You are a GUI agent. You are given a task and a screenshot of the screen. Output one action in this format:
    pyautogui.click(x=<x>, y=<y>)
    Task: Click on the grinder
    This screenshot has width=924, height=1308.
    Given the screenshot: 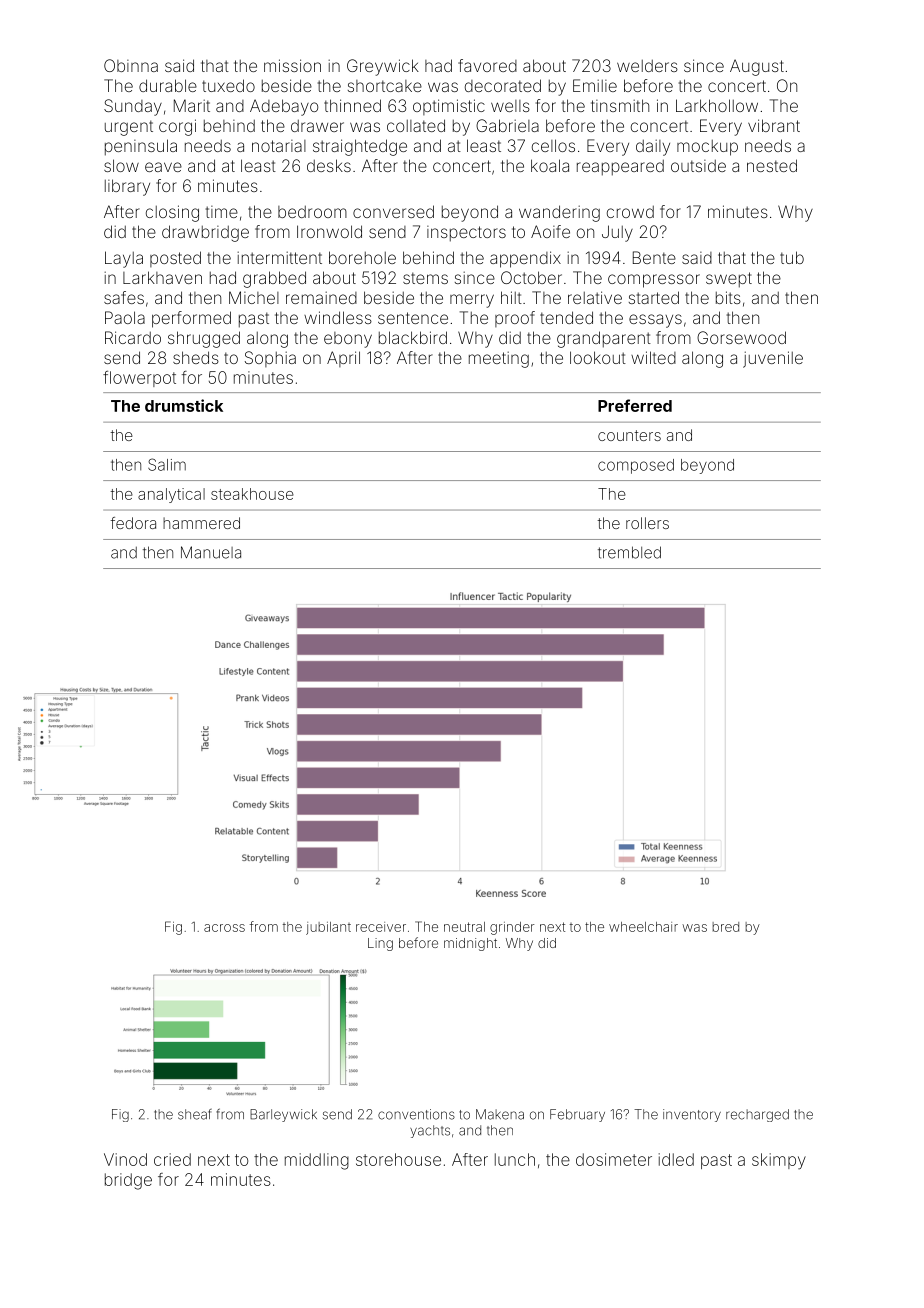 What is the action you would take?
    pyautogui.click(x=512, y=928)
